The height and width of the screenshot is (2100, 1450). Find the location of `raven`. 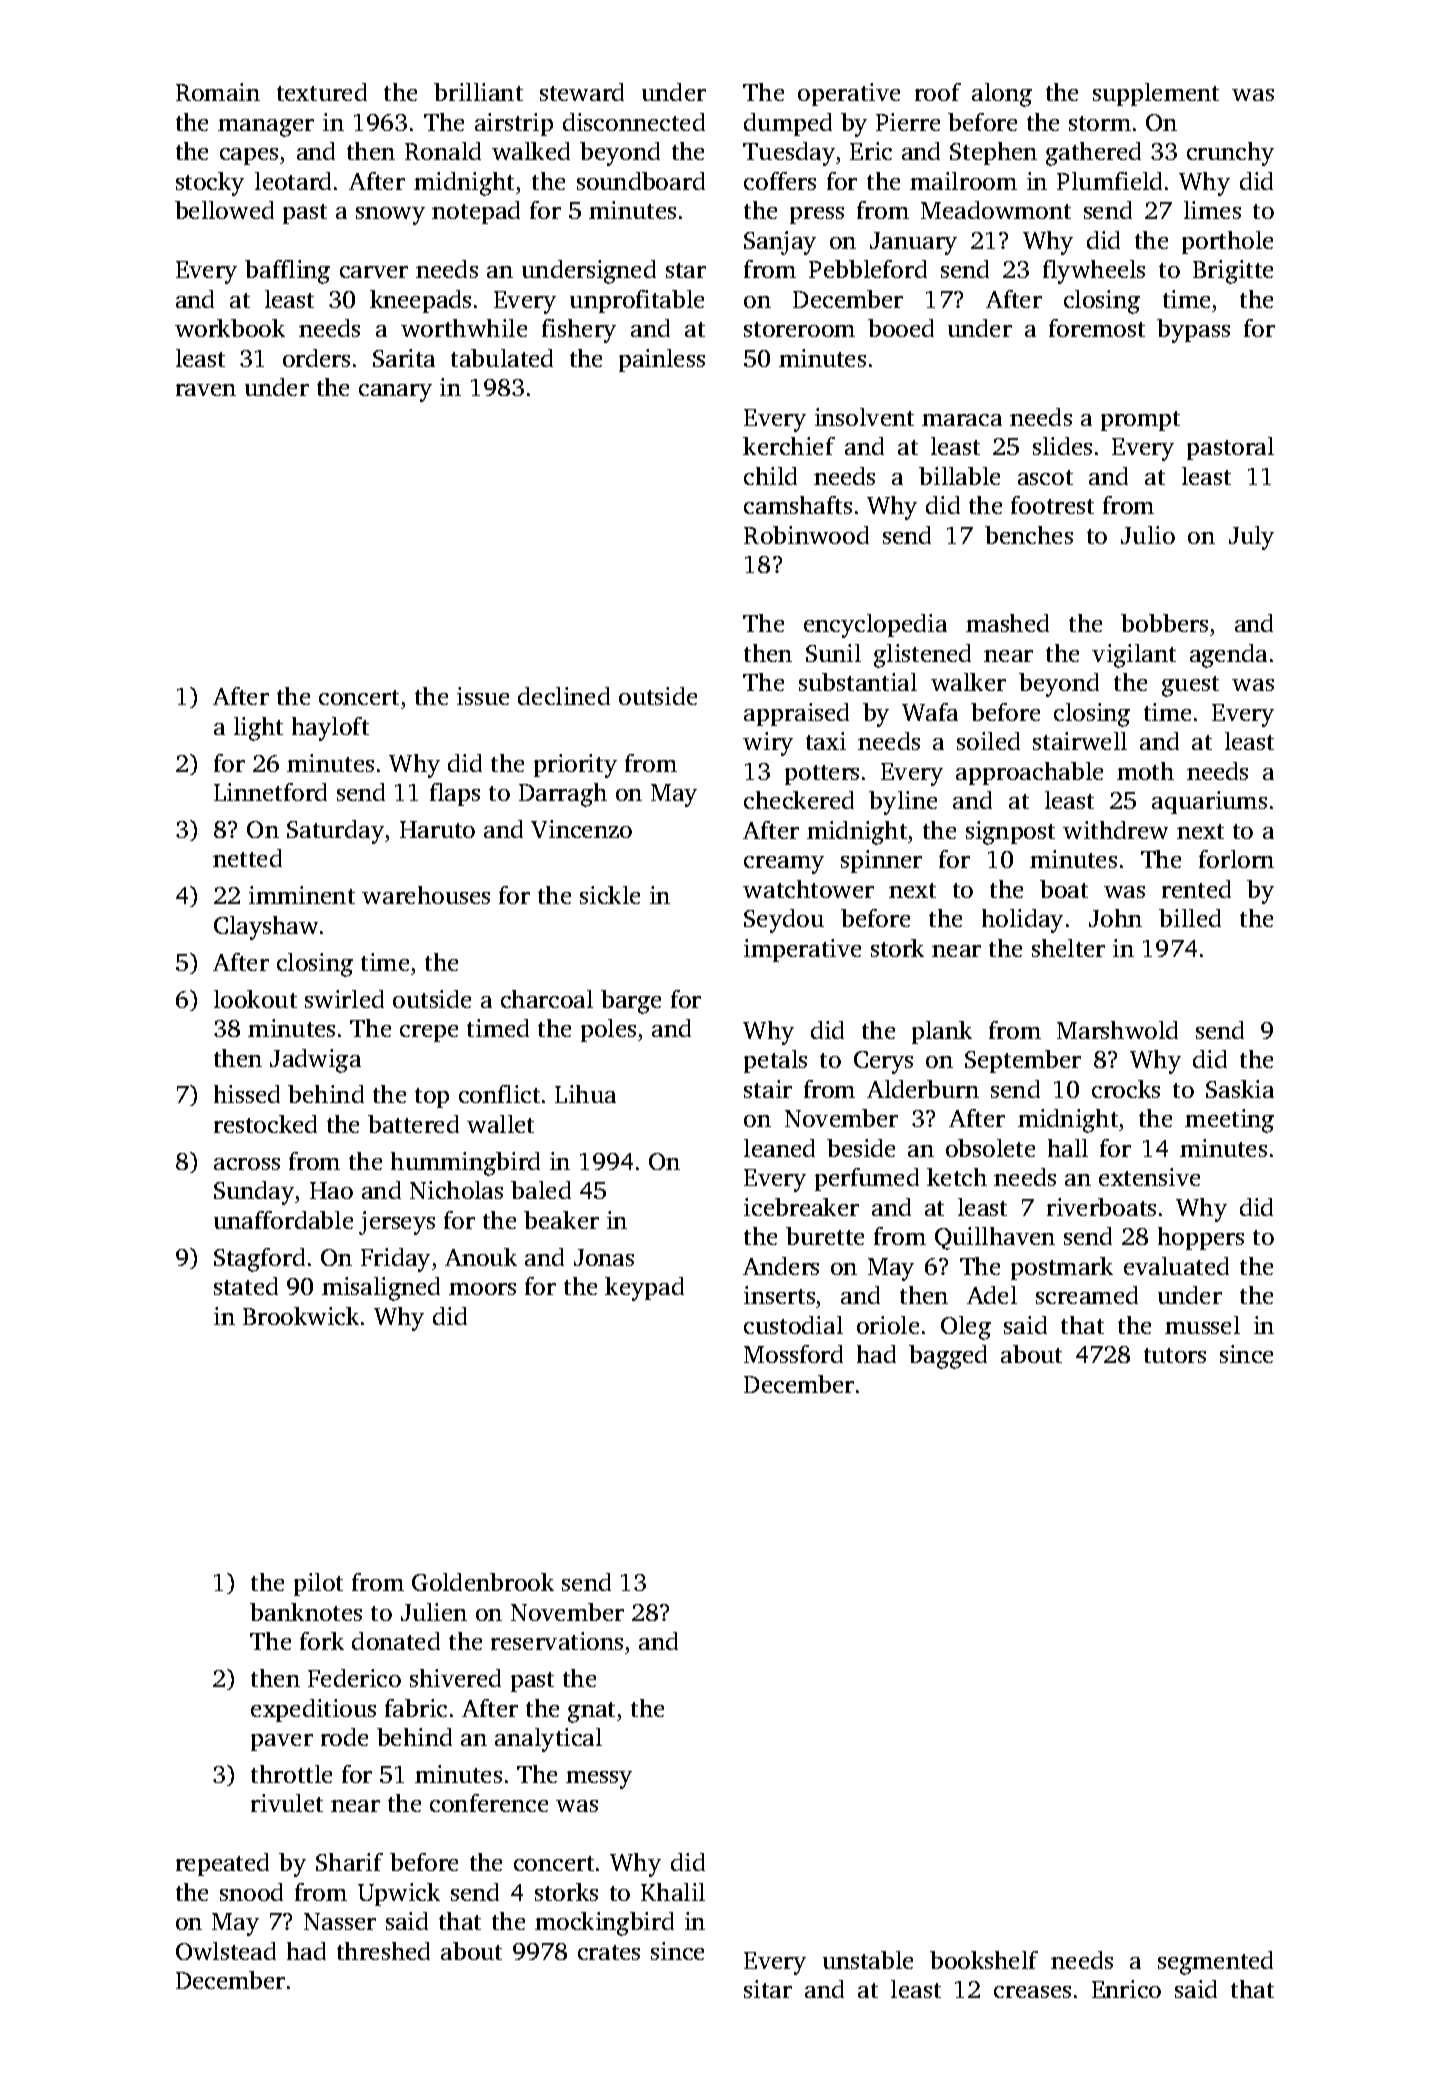

raven is located at coordinates (206, 390).
